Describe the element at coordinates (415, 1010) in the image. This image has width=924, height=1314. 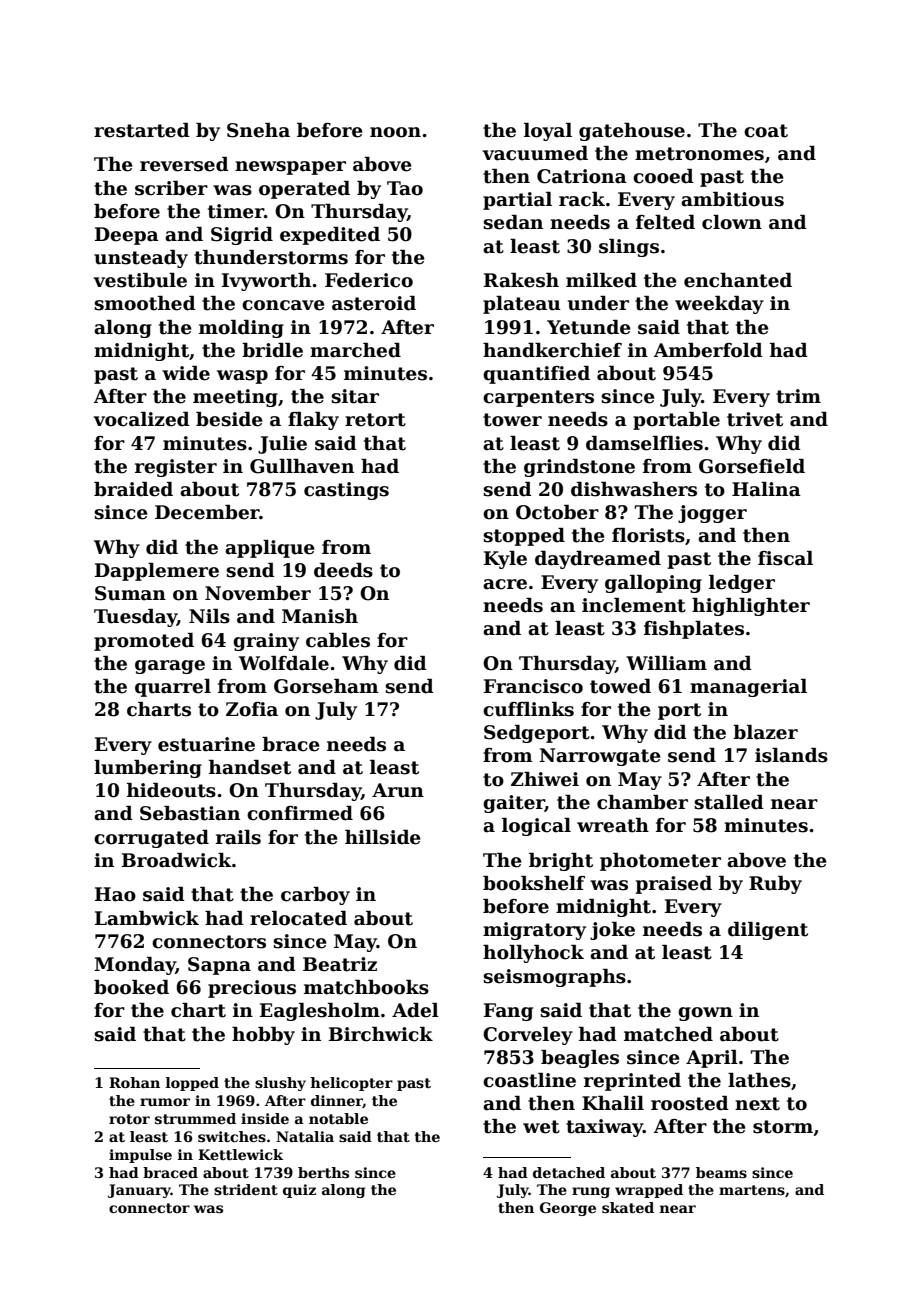
I see `Adel` at that location.
